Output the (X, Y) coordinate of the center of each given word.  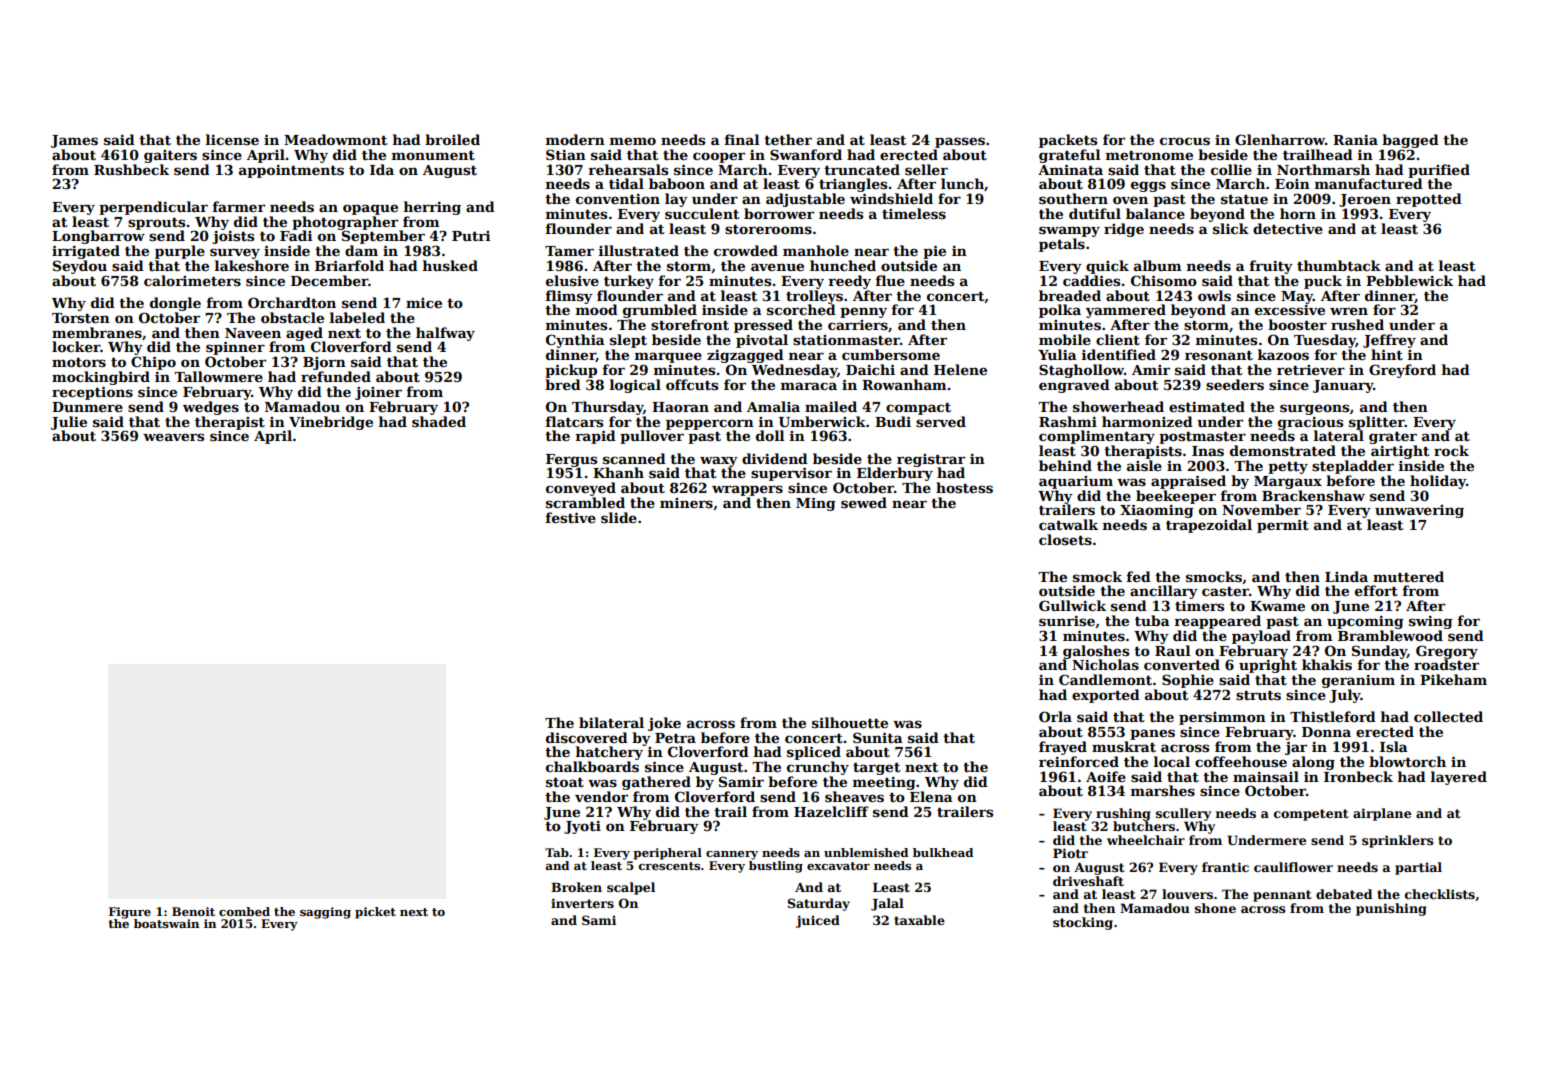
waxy (719, 461)
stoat (565, 782)
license (232, 139)
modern (575, 139)
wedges (211, 408)
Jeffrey (1389, 341)
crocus (1185, 141)
